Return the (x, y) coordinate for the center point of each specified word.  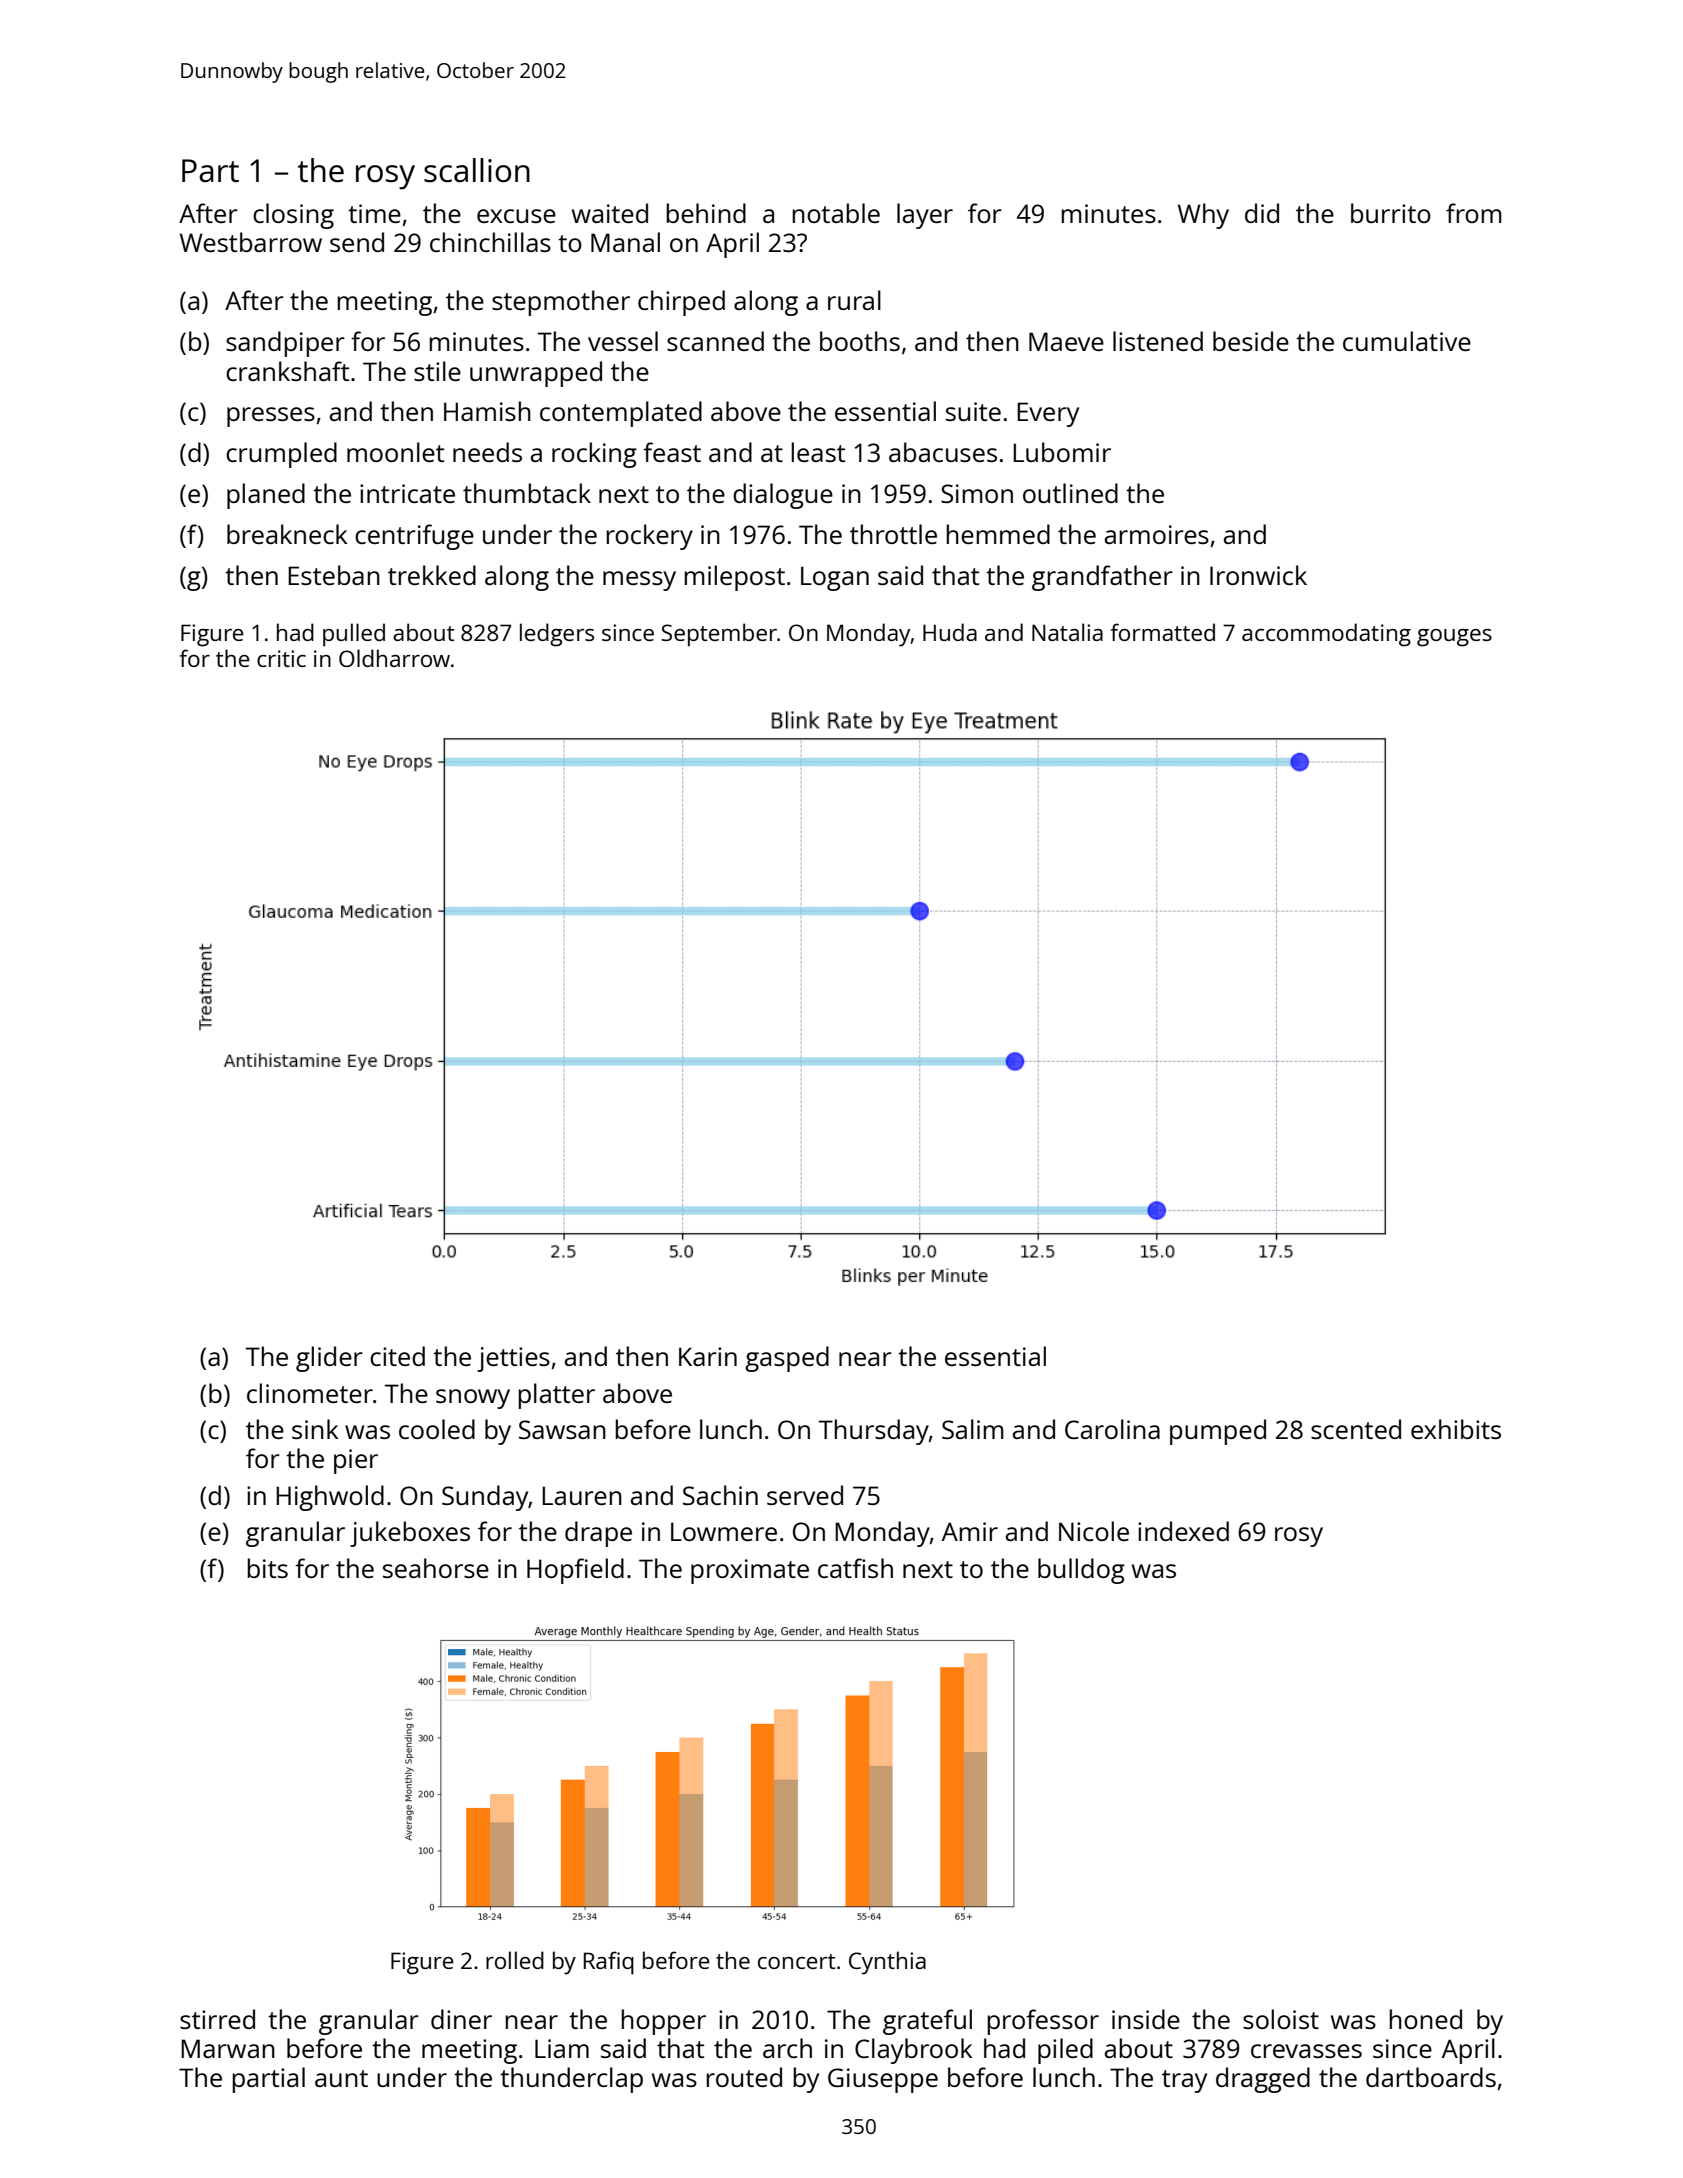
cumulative (1407, 341)
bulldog (1081, 1571)
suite (973, 411)
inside (1146, 2019)
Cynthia (887, 1963)
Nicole (1094, 1531)
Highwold (330, 1498)
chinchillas (490, 242)
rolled (515, 1960)
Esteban (334, 575)
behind (706, 213)
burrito (1391, 213)
